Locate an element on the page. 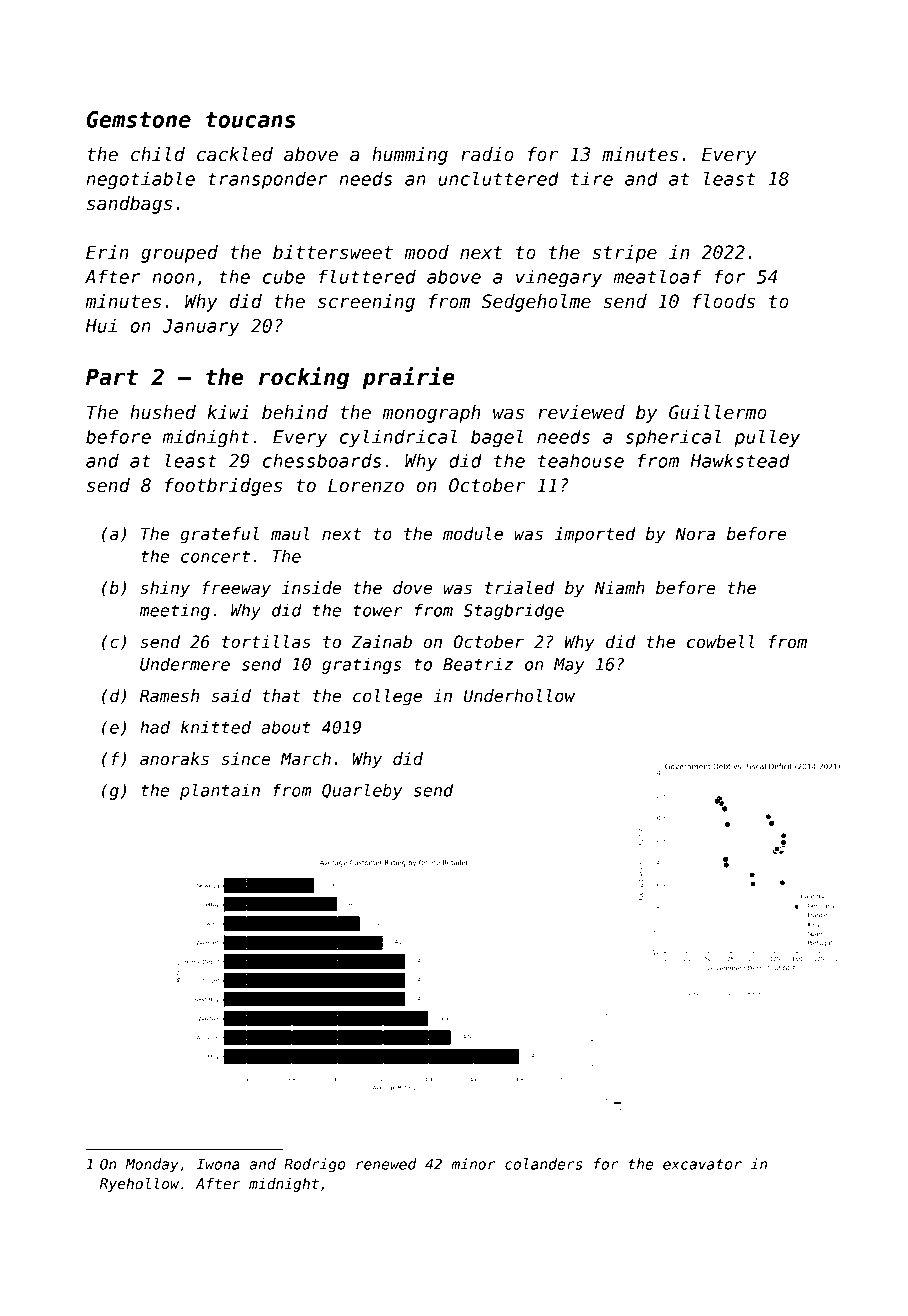 This page has height=1316, width=908. Lorenzo is located at coordinates (366, 485).
